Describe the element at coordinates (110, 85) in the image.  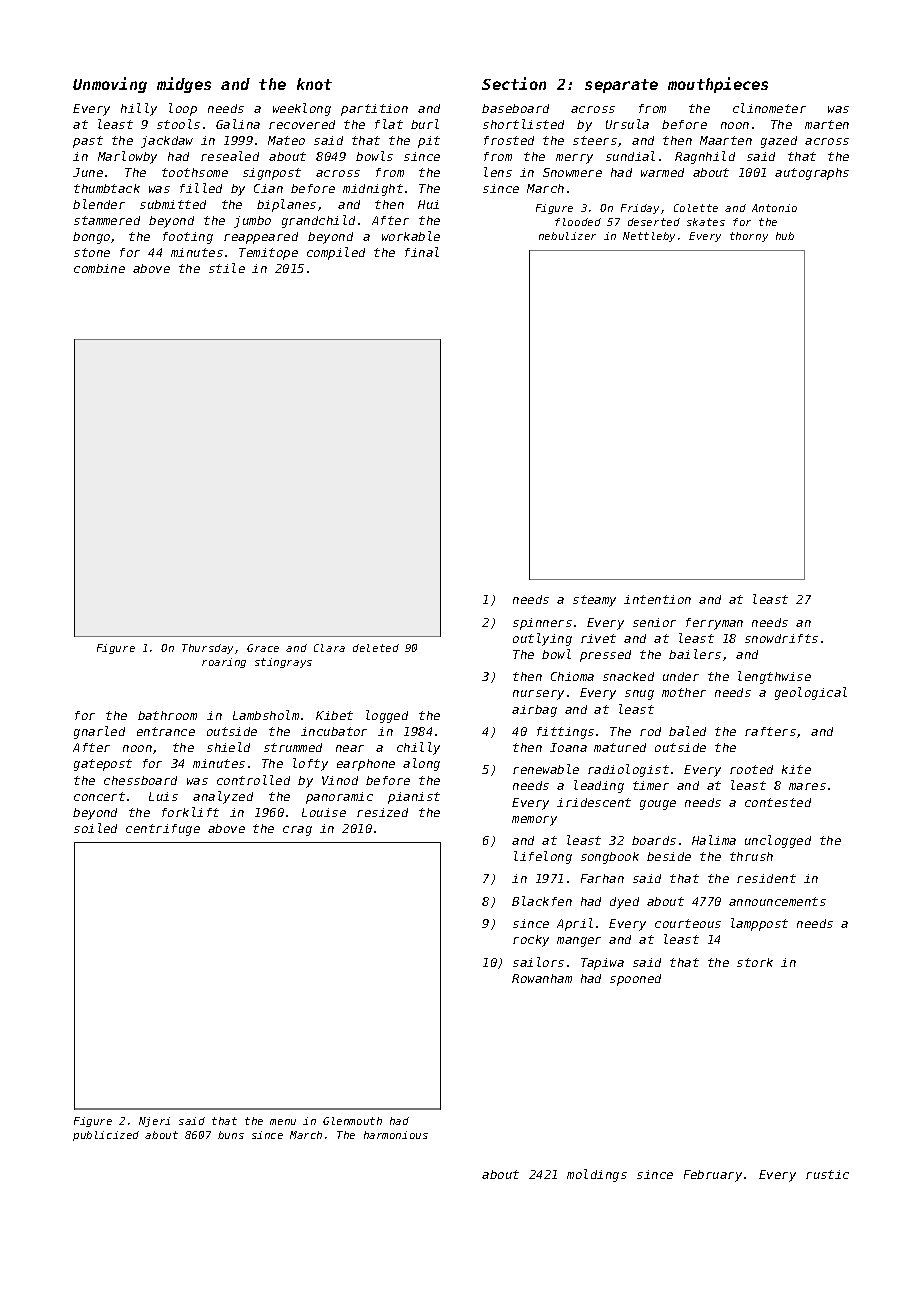
I see `Unmoving` at that location.
